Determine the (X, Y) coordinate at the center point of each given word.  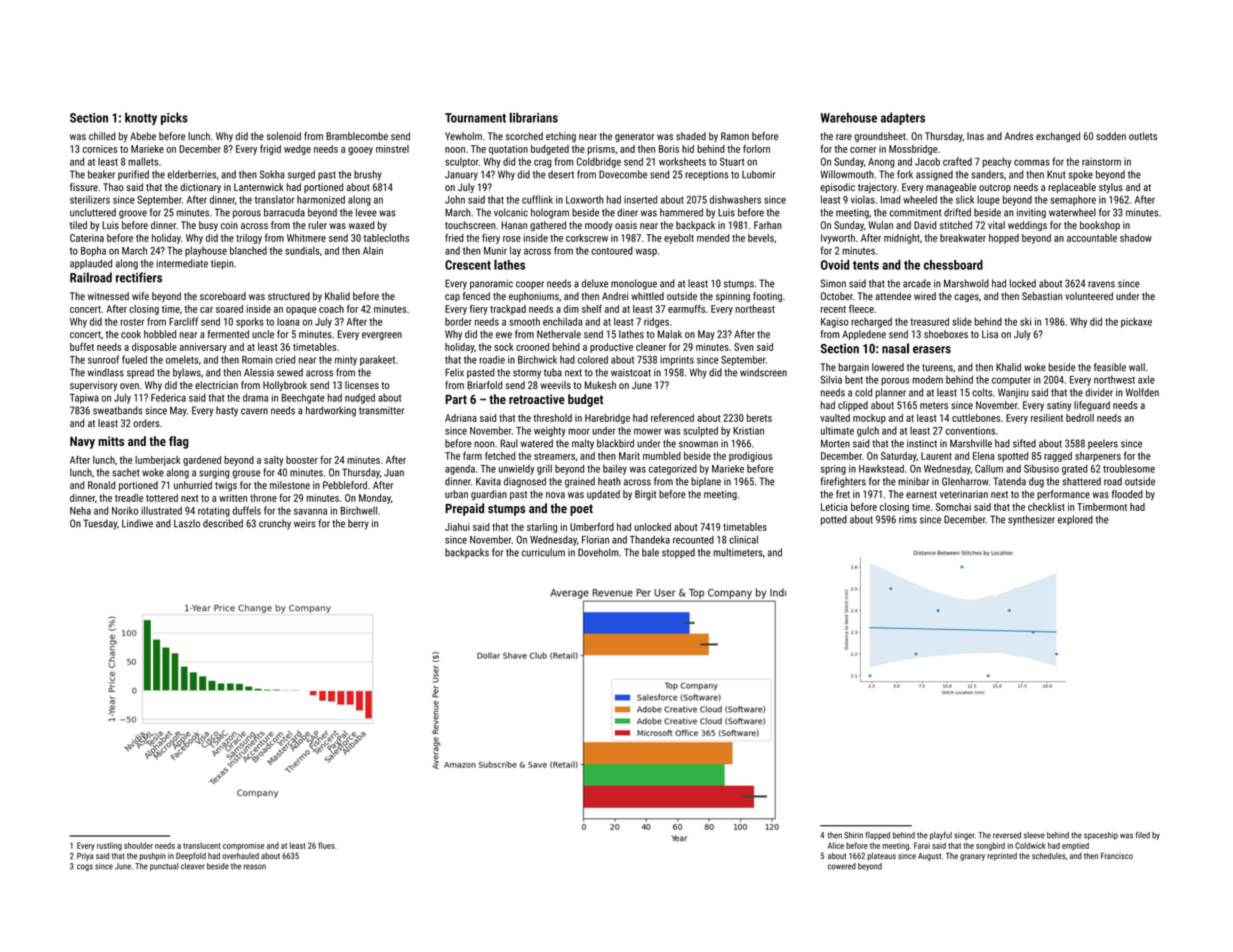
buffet (82, 346)
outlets (1143, 136)
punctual (164, 867)
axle (1146, 379)
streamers (554, 456)
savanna (310, 511)
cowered (842, 866)
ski (1025, 322)
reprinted (1002, 857)
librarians (533, 117)
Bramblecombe (357, 136)
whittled (647, 296)
